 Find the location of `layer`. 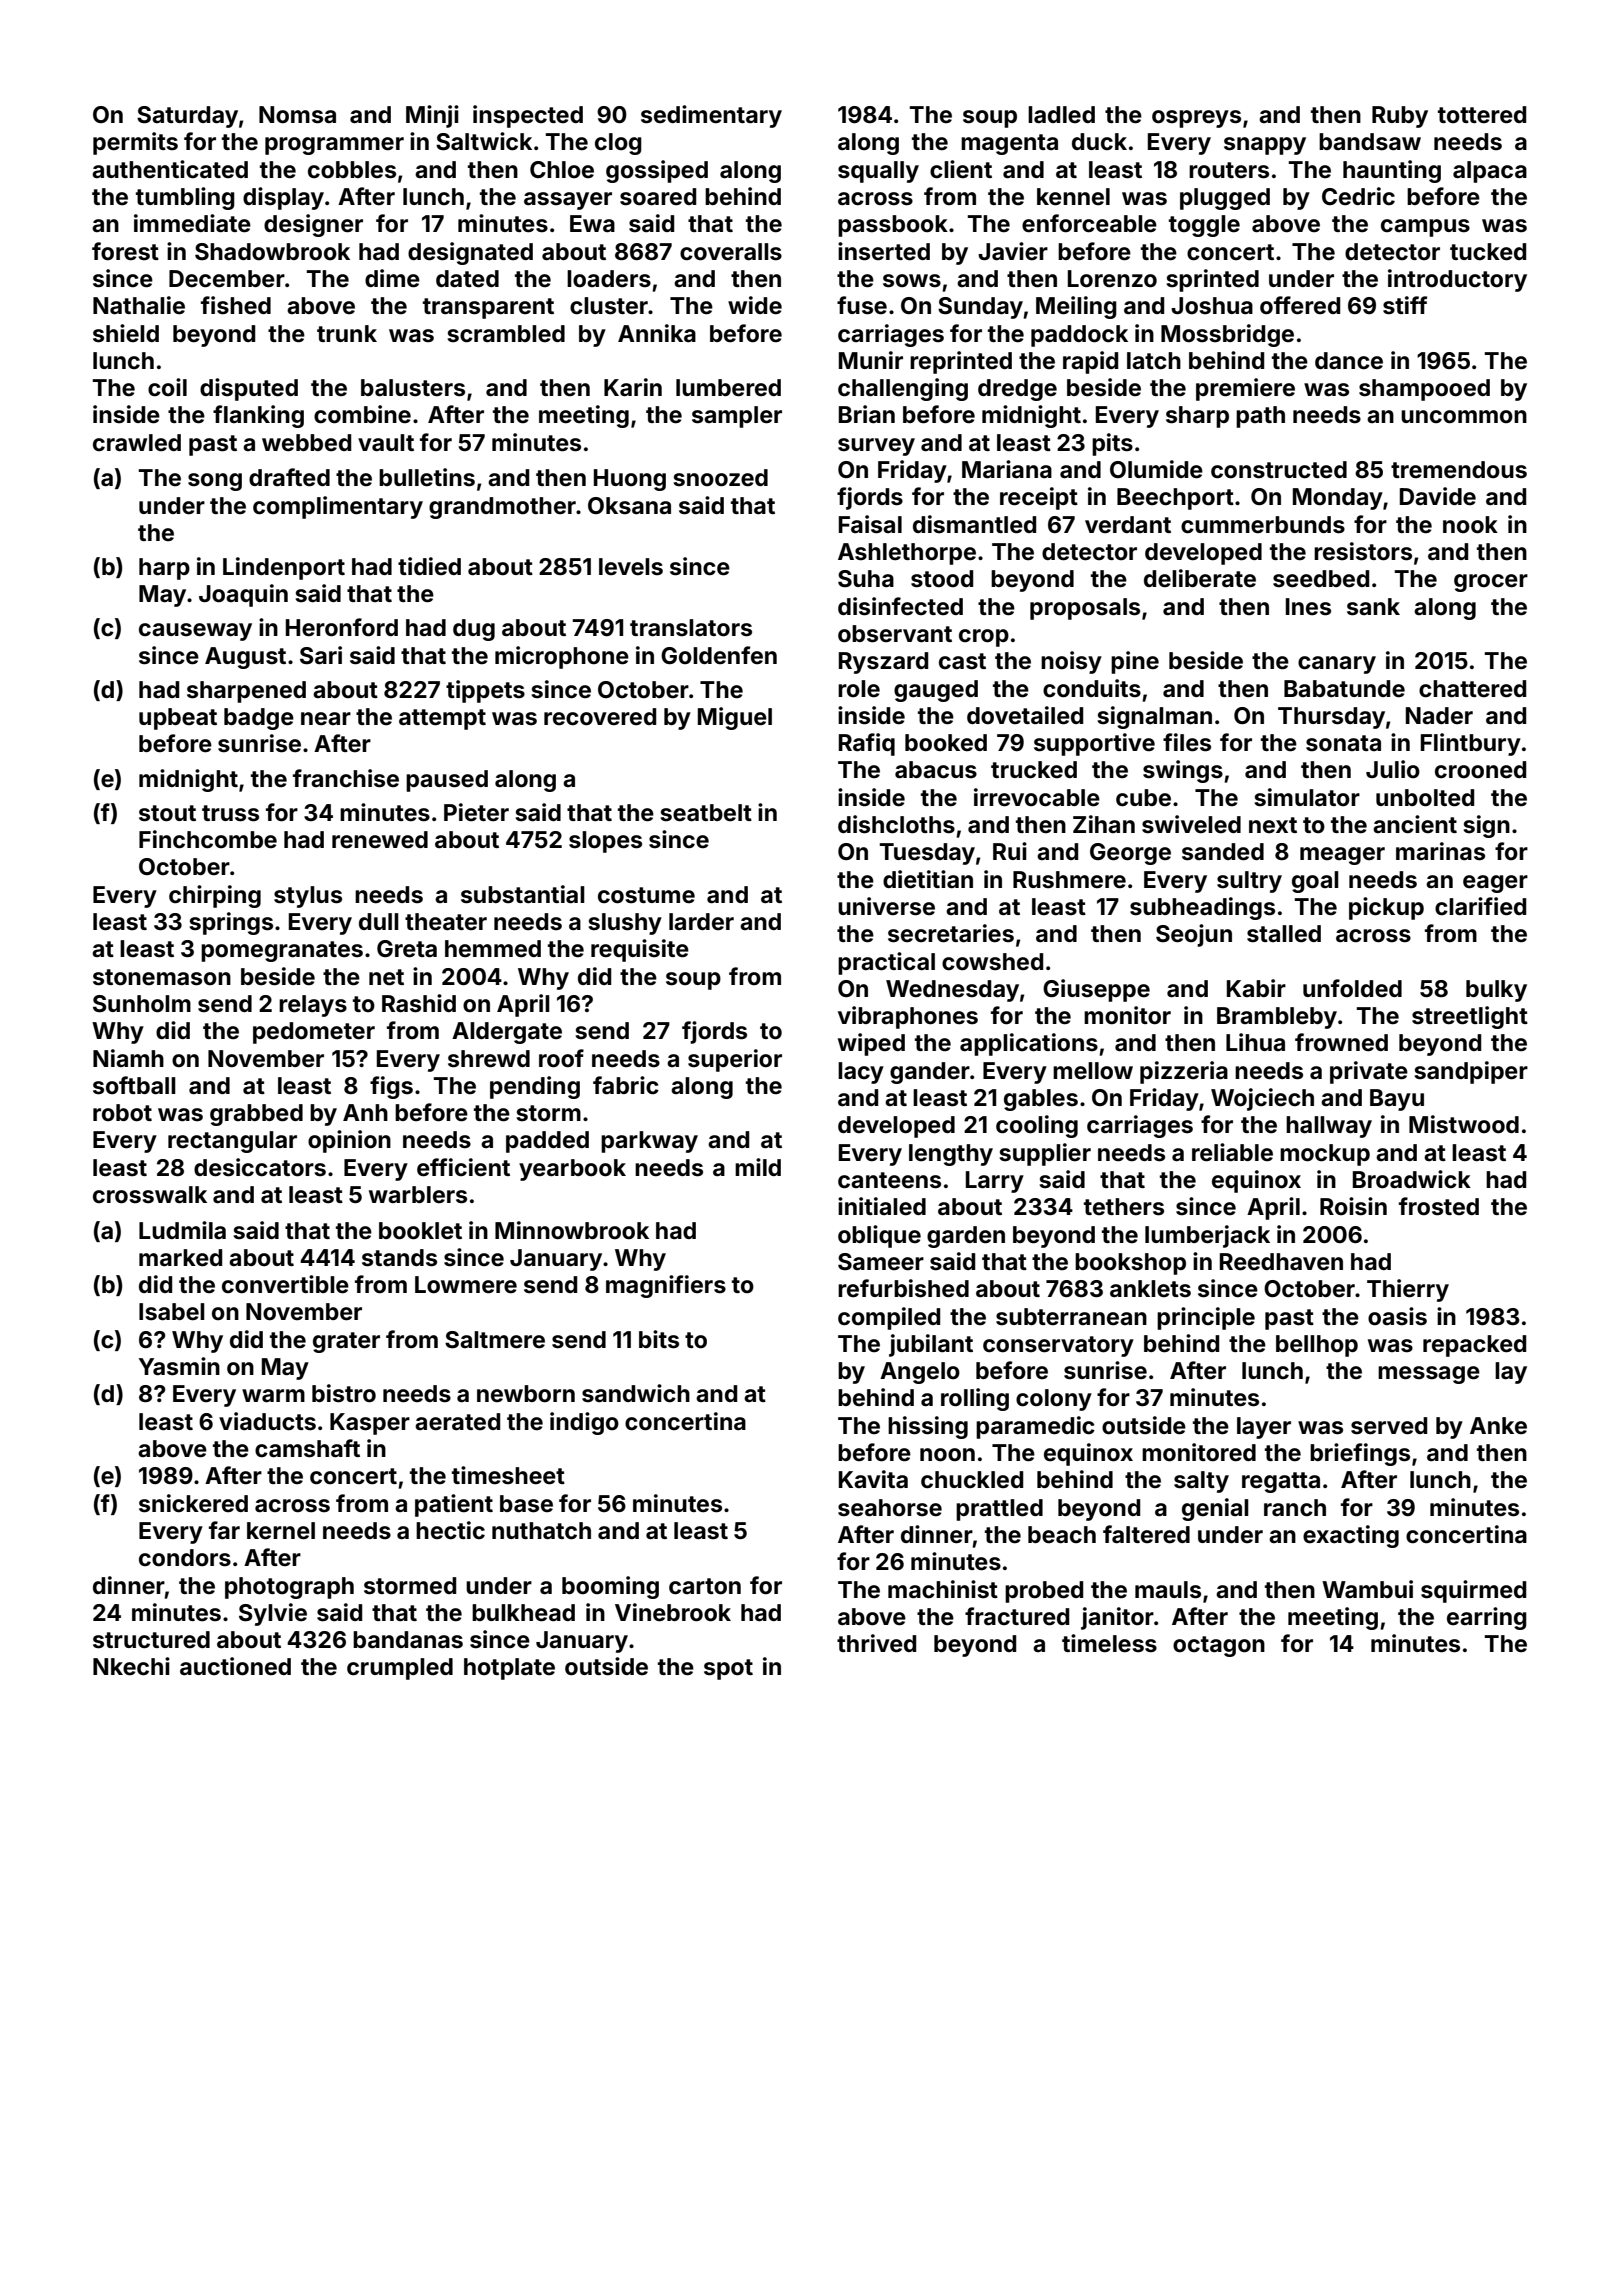

layer is located at coordinates (1264, 1428).
